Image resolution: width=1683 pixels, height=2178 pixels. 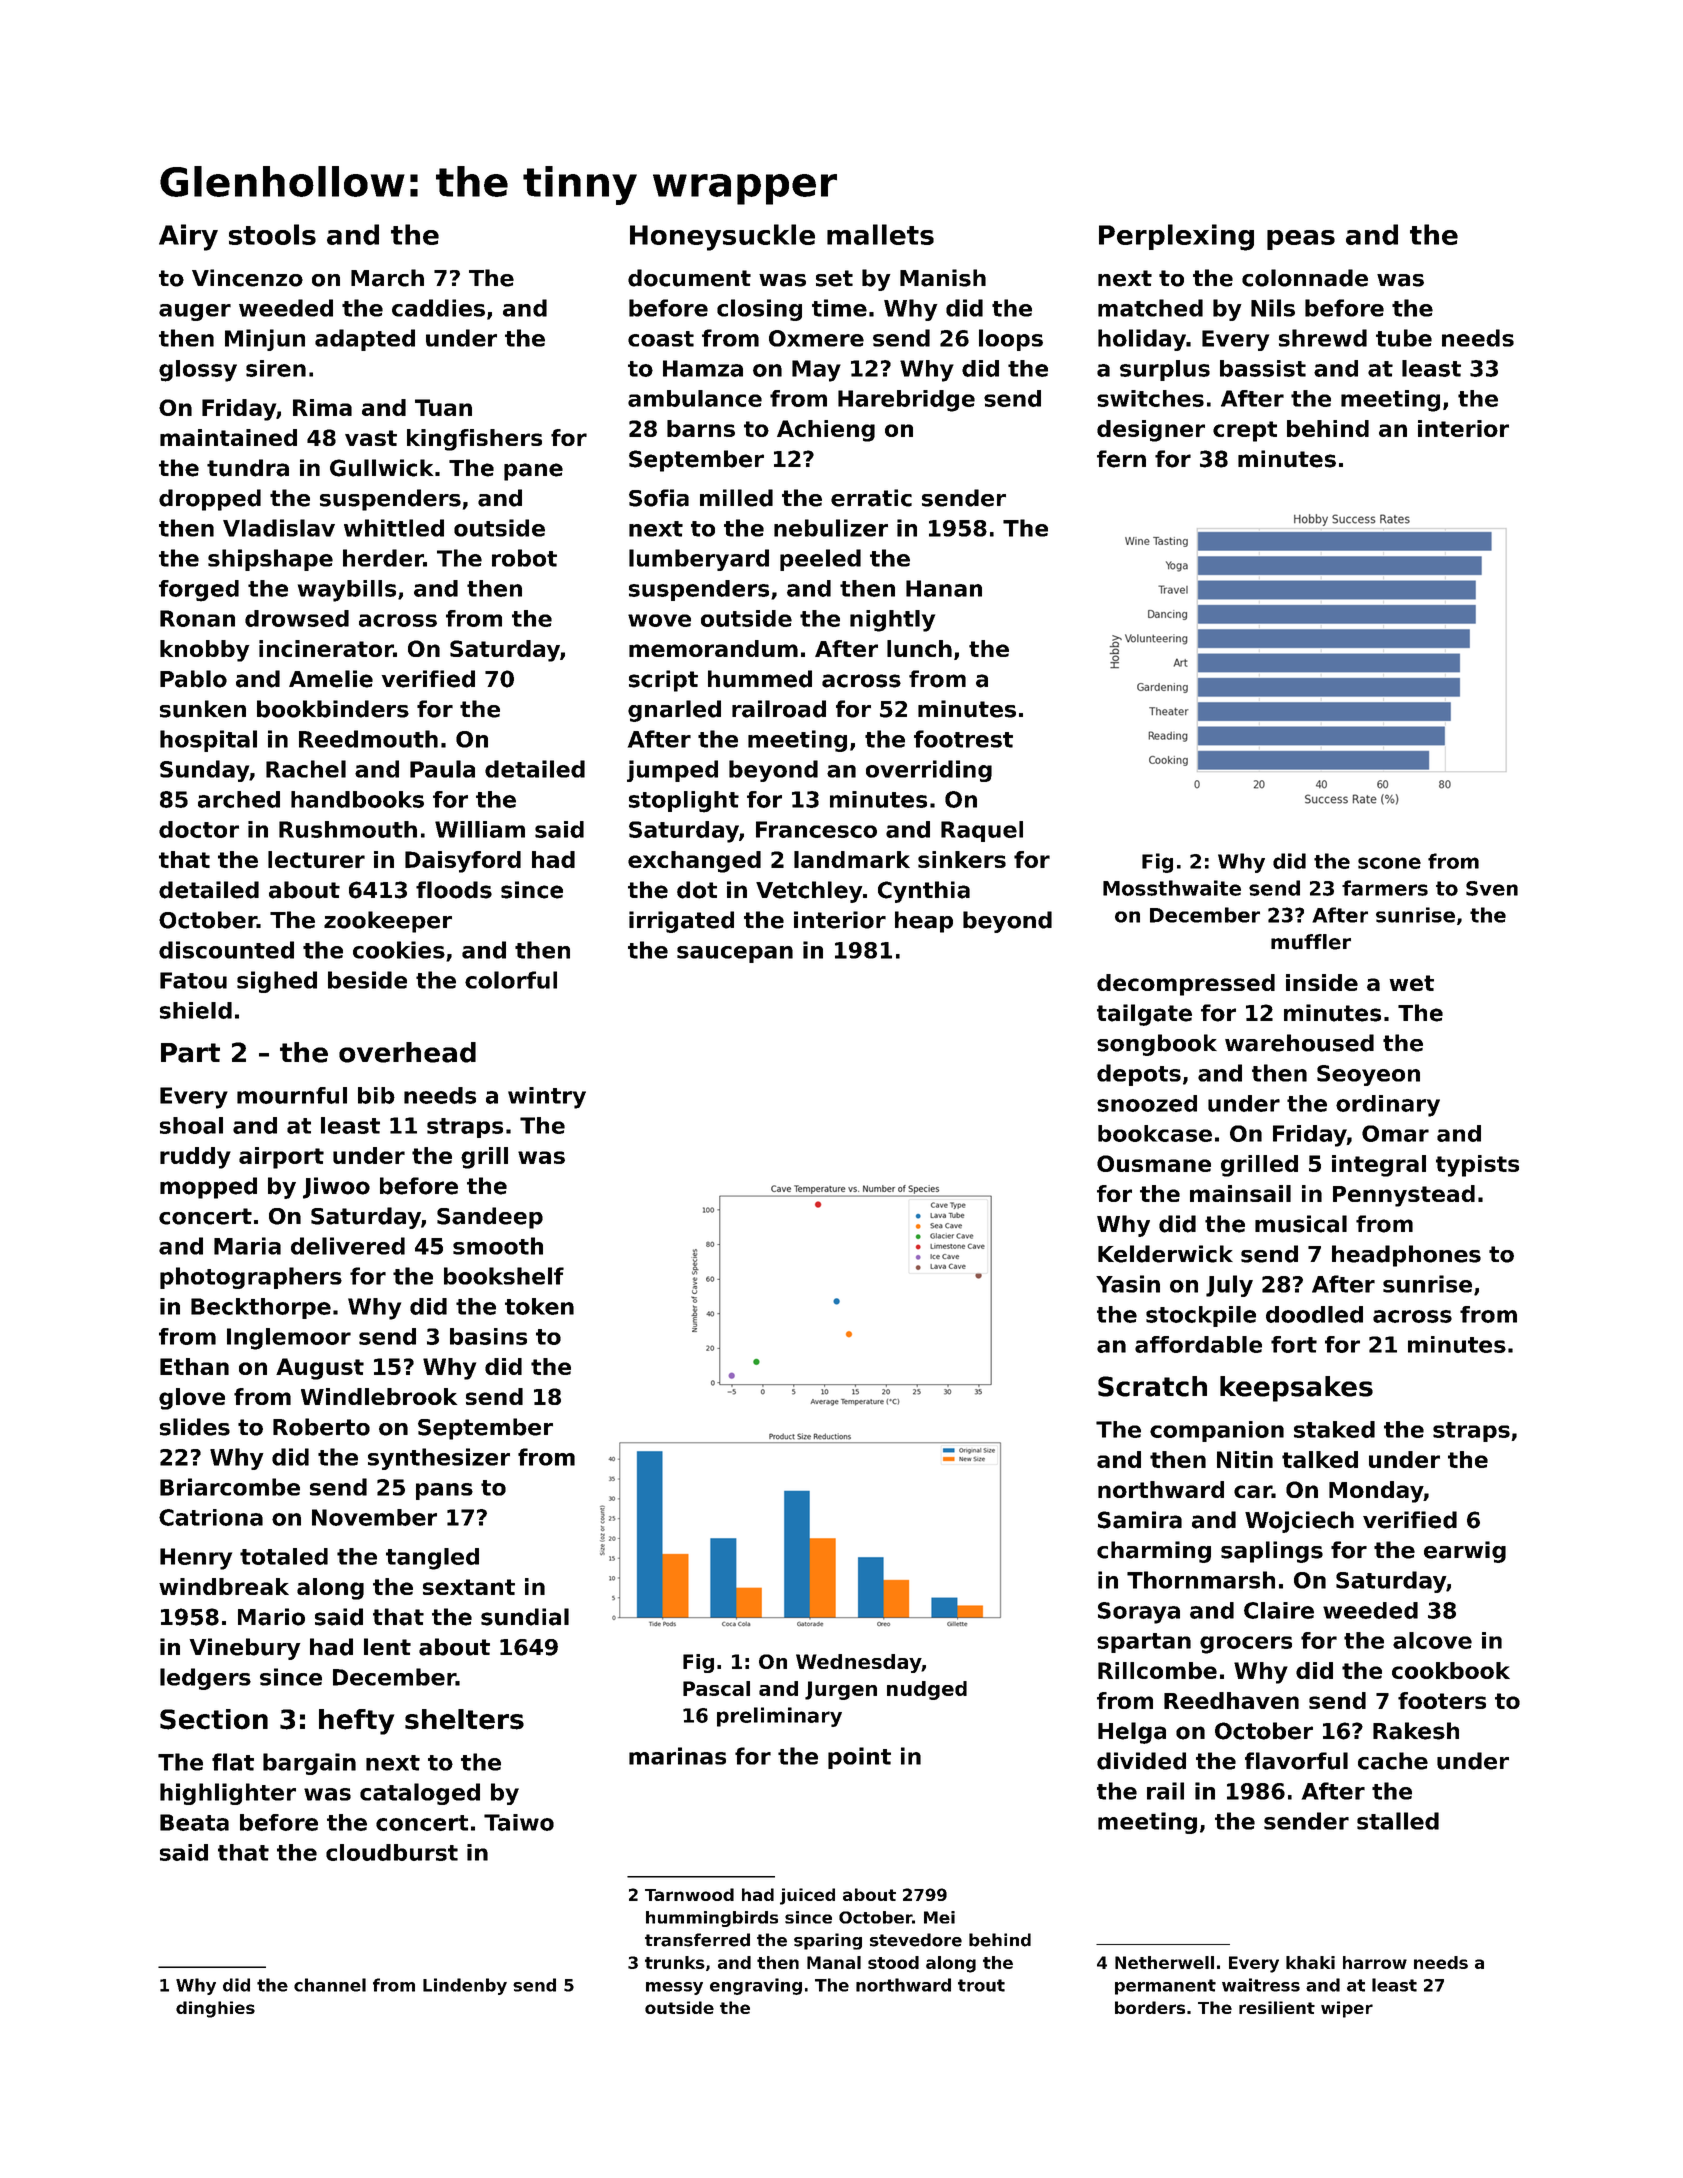 I want to click on kingfishers, so click(x=474, y=440).
